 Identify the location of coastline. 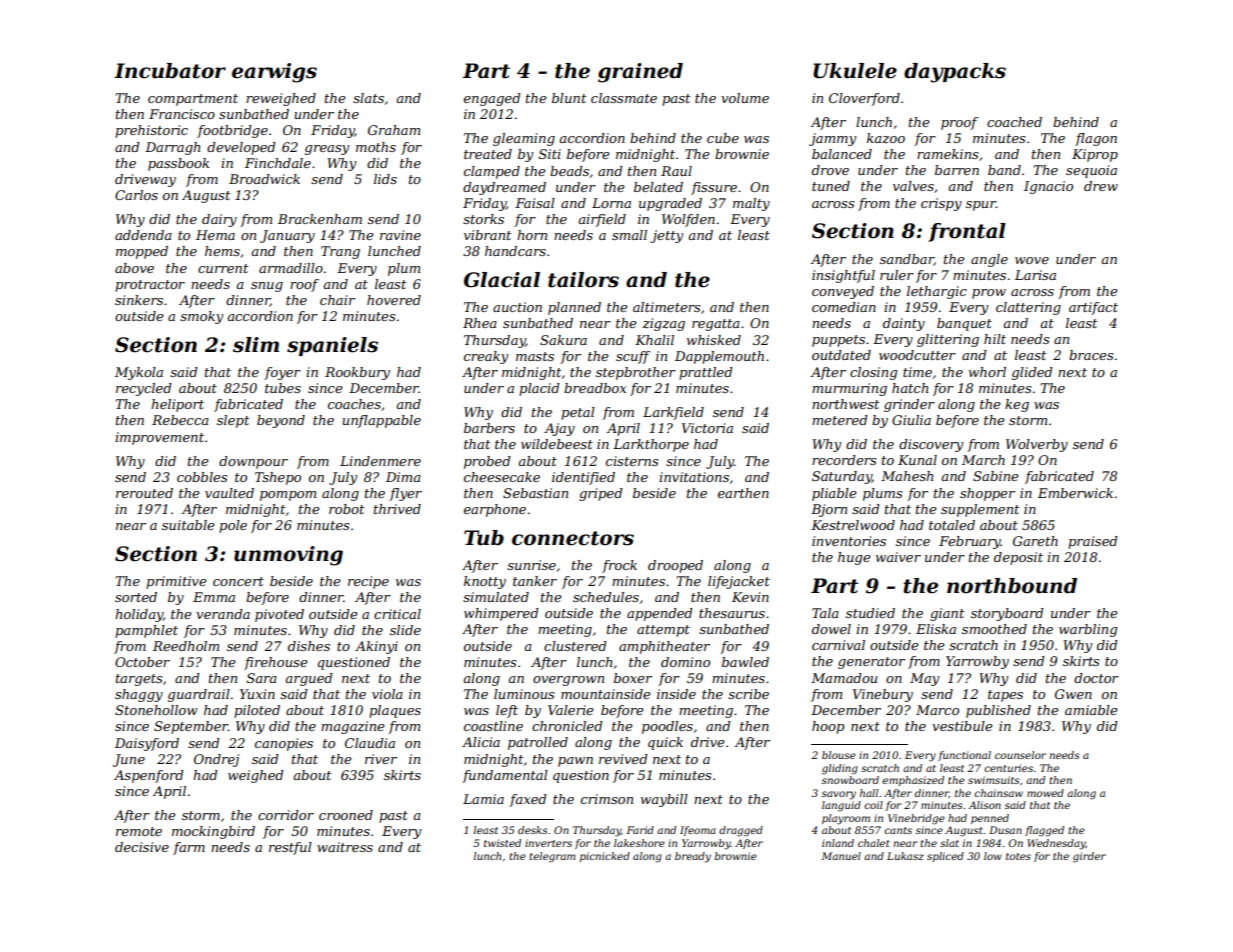
(493, 726).
